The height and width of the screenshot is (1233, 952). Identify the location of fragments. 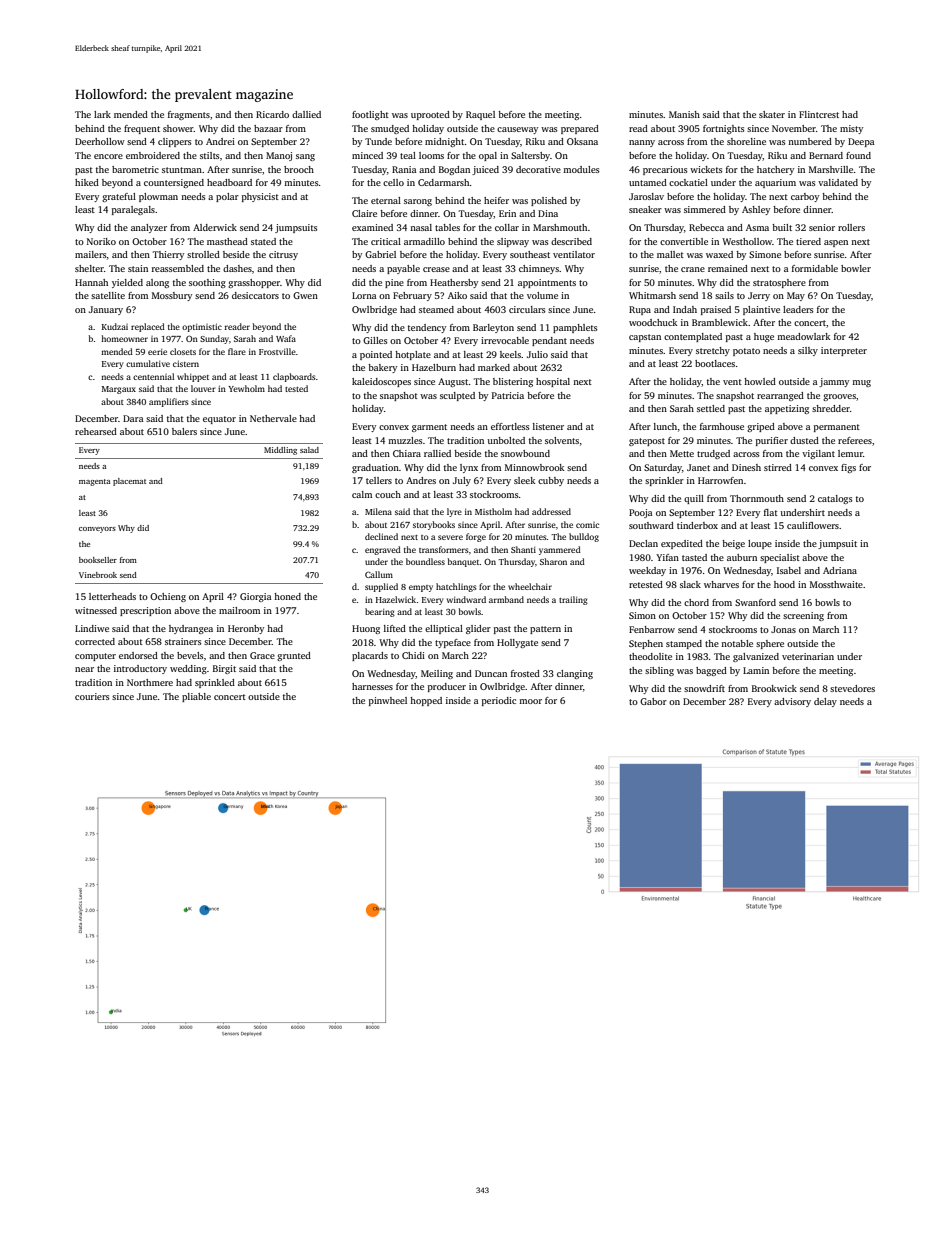
(189, 115).
